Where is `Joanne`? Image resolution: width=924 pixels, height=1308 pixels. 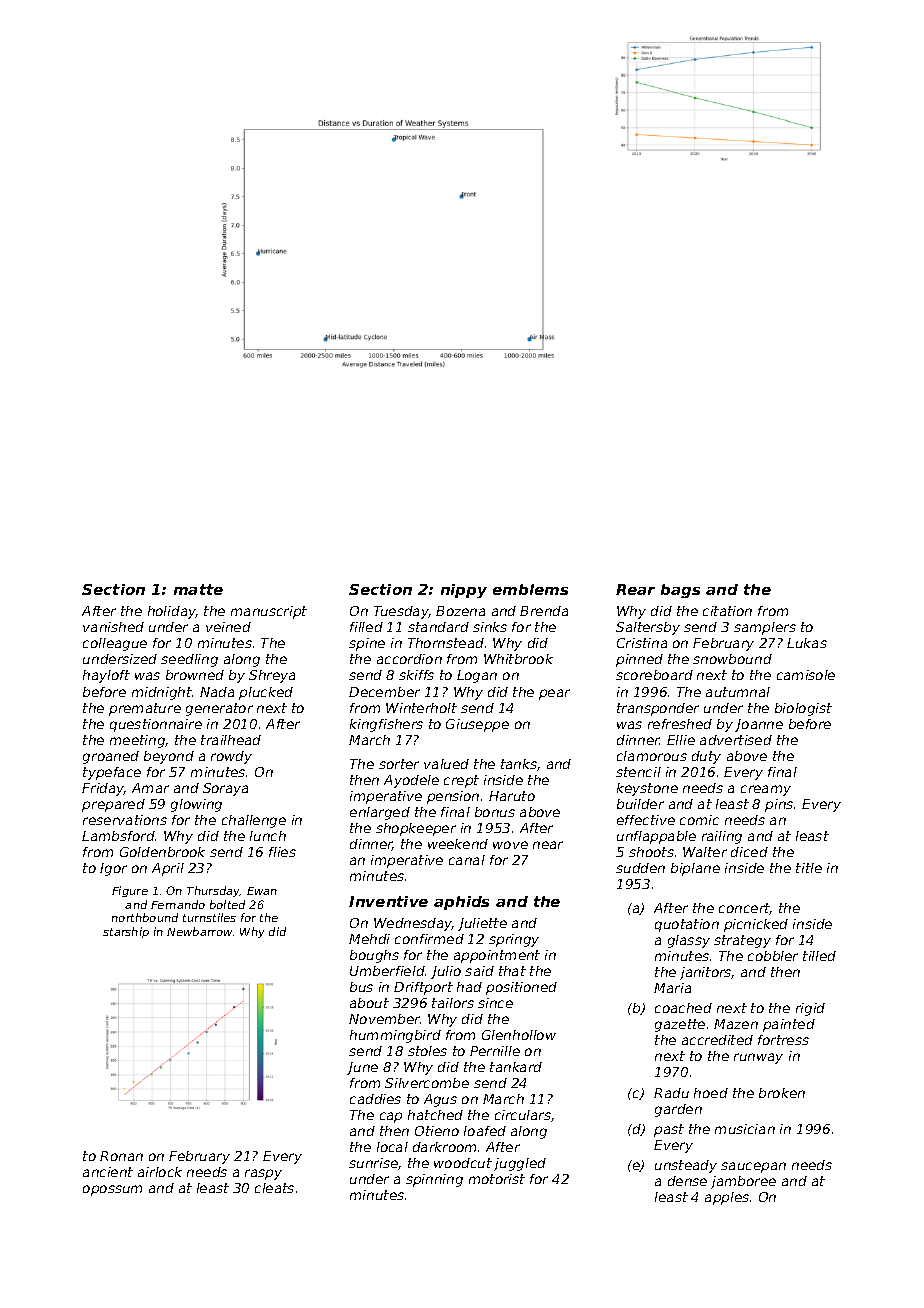
Joanne is located at coordinates (759, 725).
